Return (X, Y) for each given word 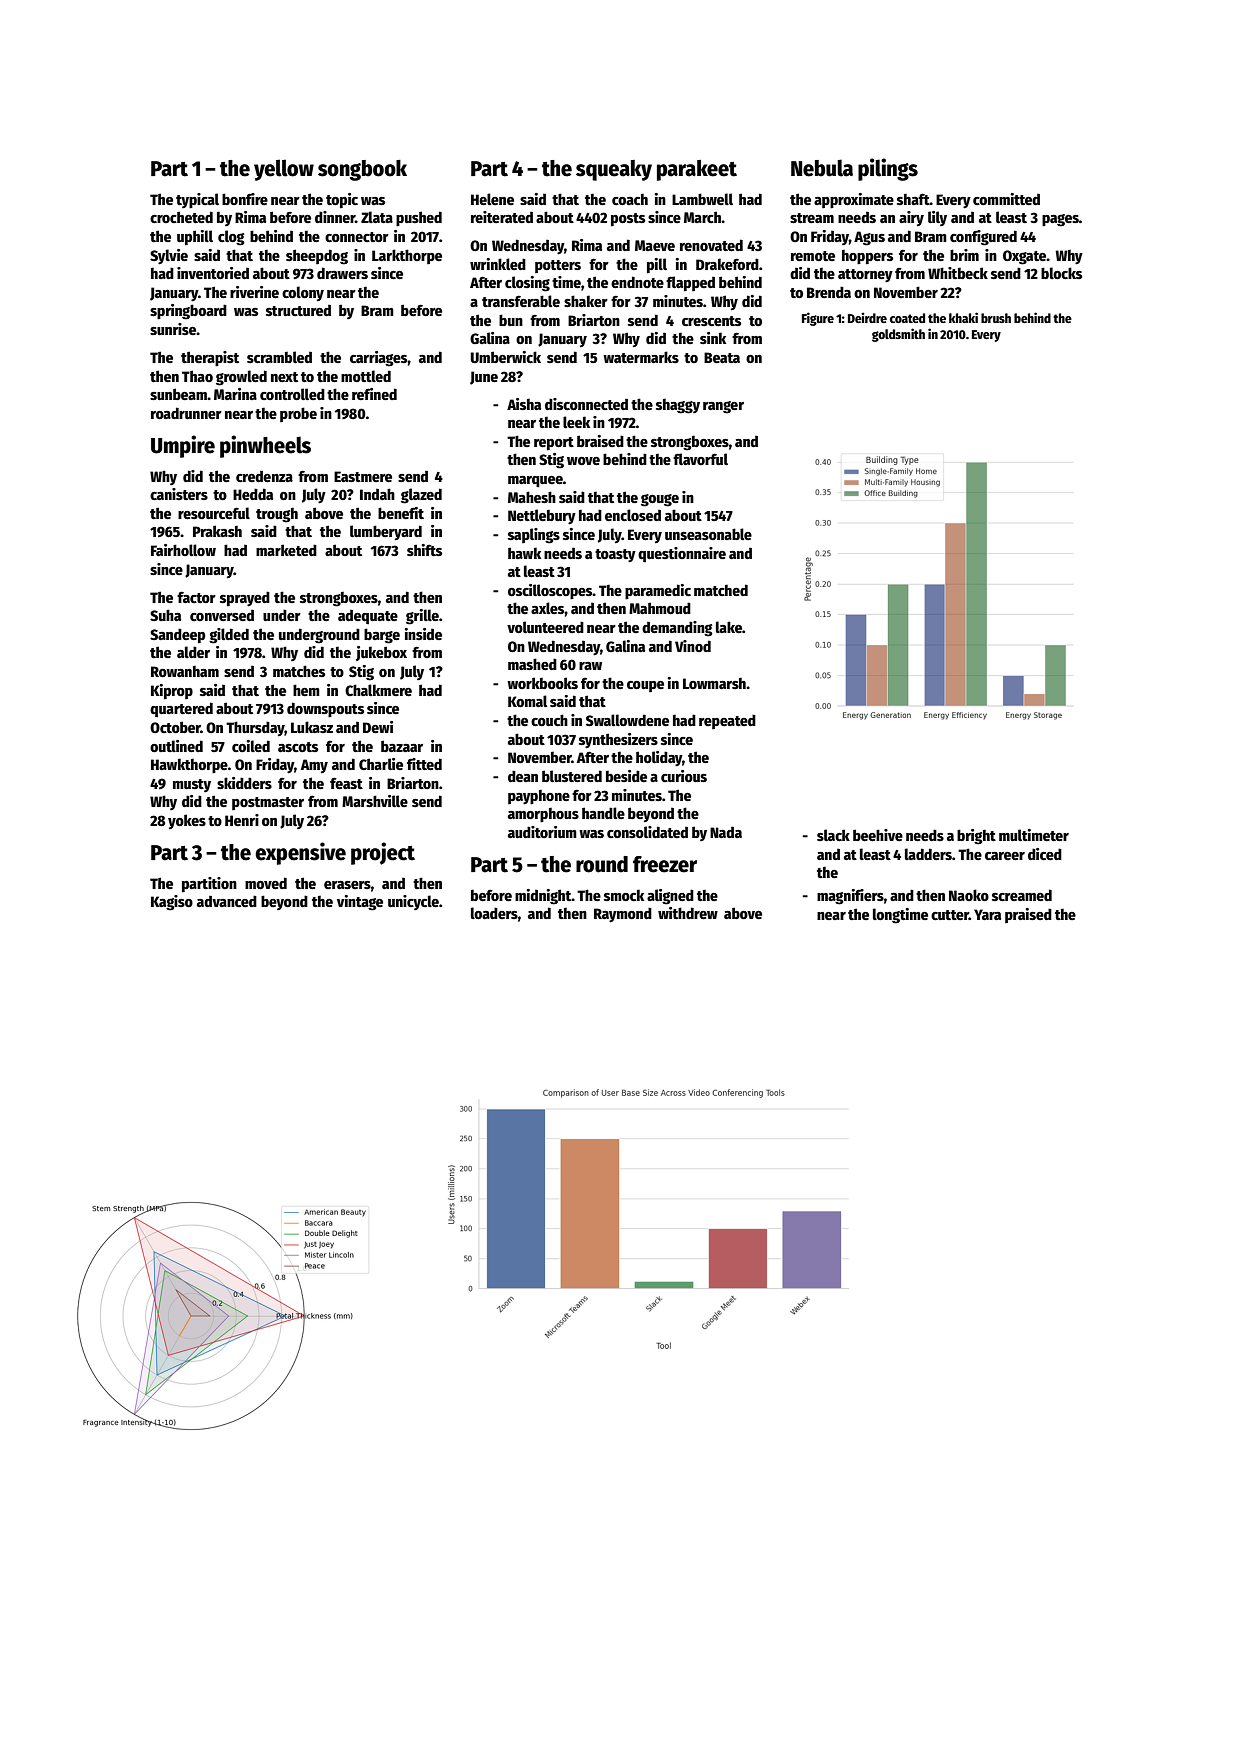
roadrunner (186, 413)
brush (996, 318)
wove (583, 461)
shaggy (678, 406)
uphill (195, 238)
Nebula (822, 168)
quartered (181, 709)
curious (684, 776)
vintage (360, 903)
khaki (963, 317)
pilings (888, 169)
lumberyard (386, 532)
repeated (727, 721)
